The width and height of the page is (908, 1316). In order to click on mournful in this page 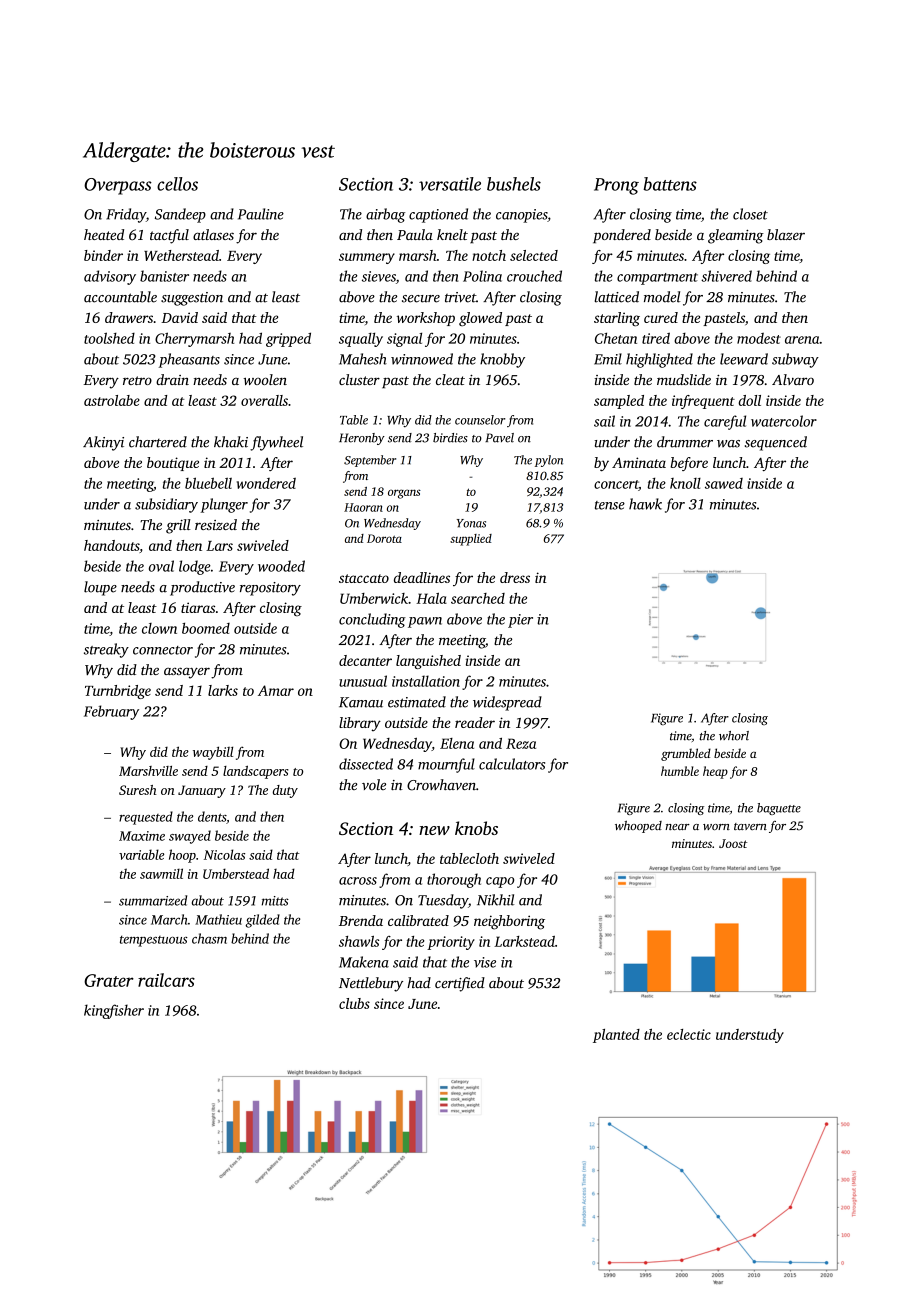, I will do `click(446, 765)`.
